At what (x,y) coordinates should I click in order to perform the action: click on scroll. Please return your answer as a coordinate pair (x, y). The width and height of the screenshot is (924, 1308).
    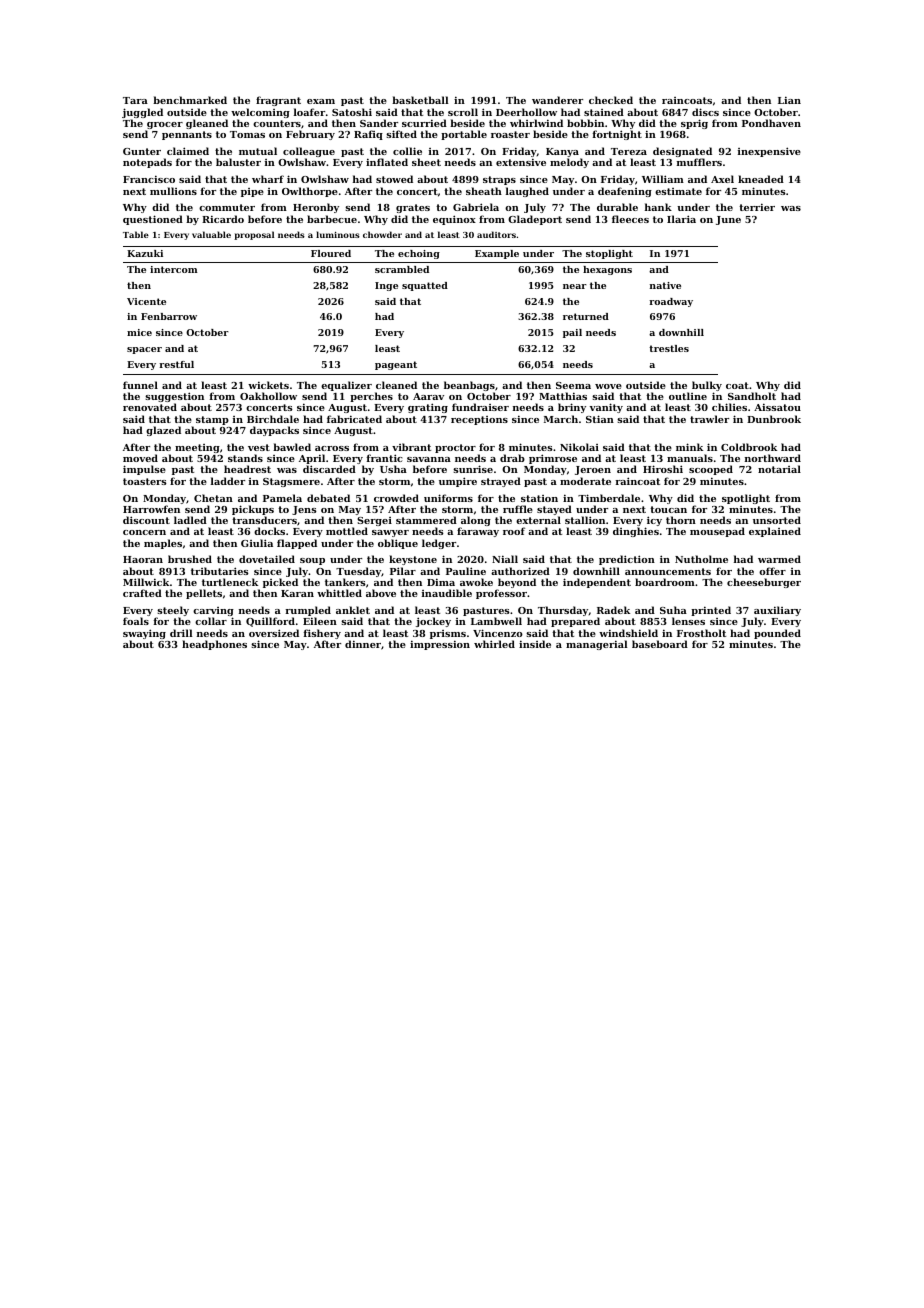
    Looking at the image, I should click on (463, 112).
